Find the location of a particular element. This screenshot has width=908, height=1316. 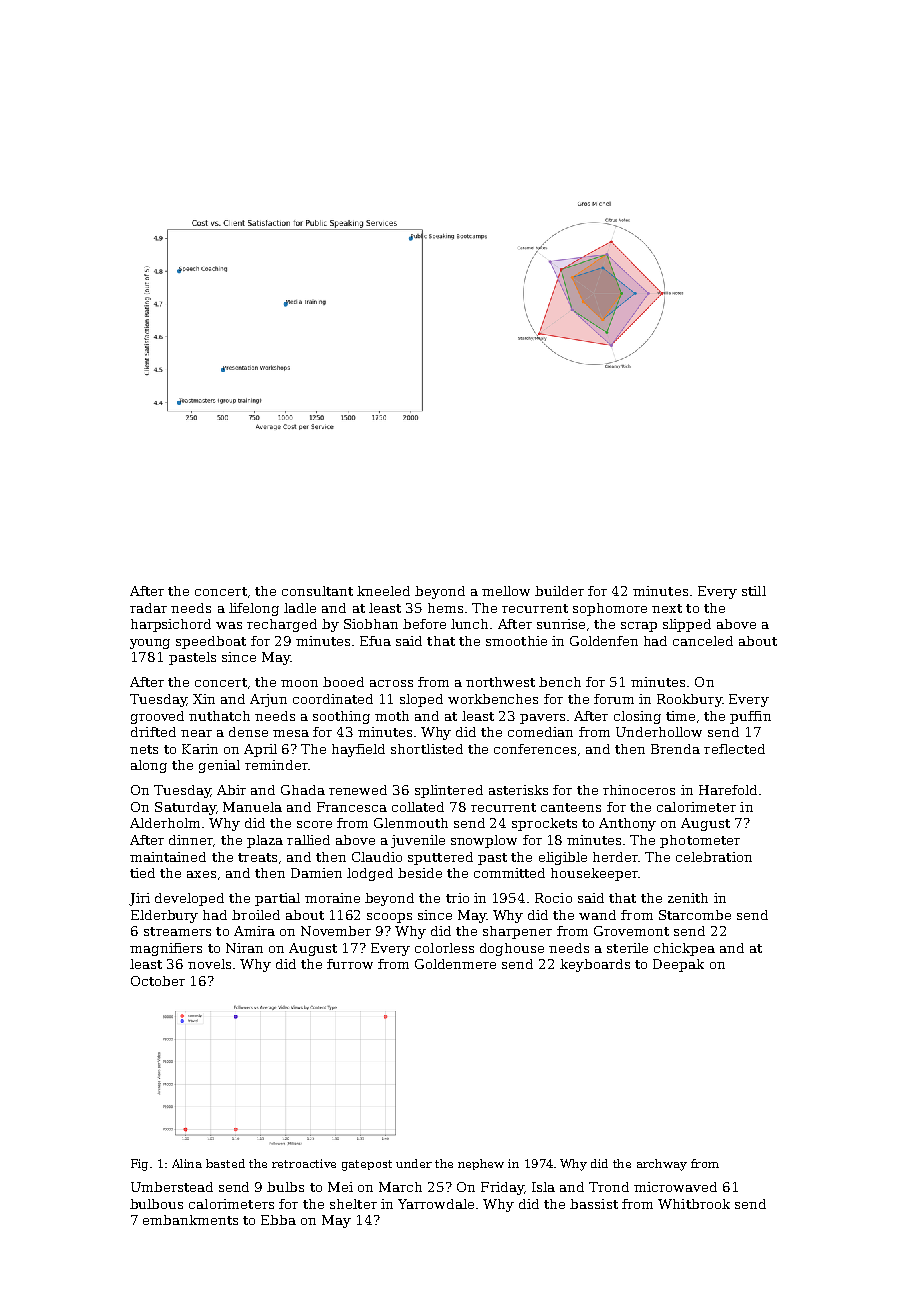

snowplow is located at coordinates (484, 841).
